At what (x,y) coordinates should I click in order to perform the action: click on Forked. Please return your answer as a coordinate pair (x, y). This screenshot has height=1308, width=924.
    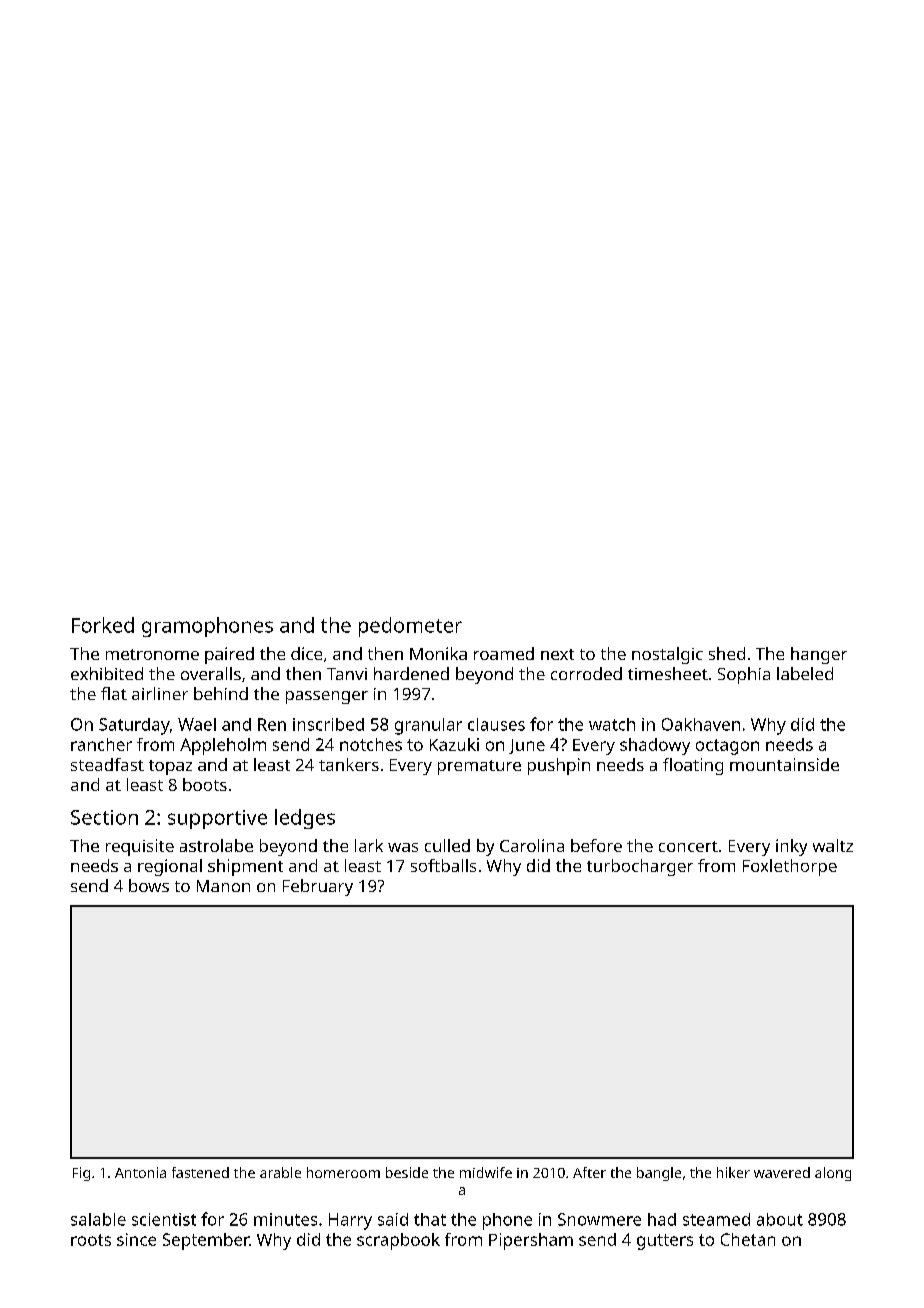
    Looking at the image, I should click on (103, 625).
